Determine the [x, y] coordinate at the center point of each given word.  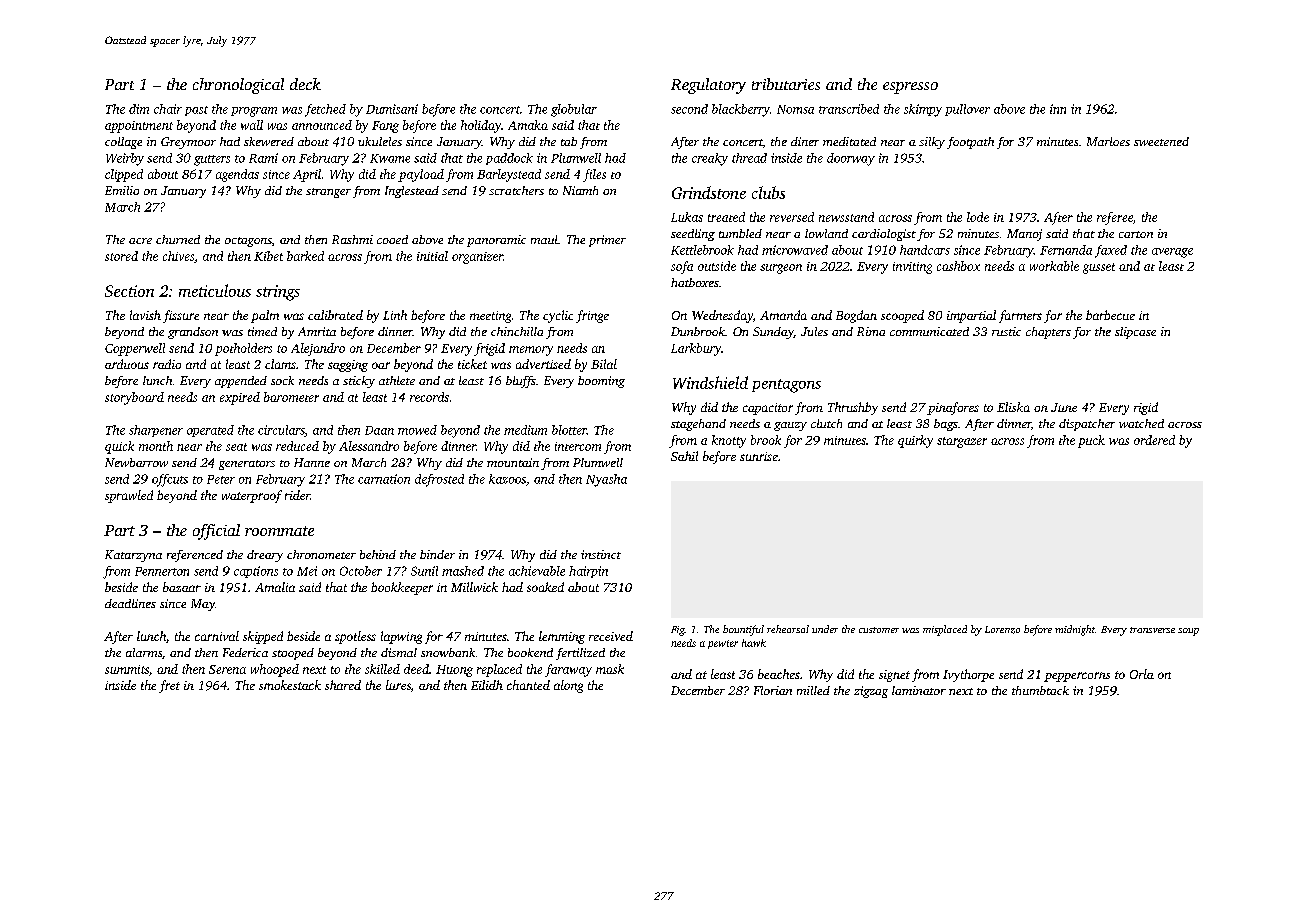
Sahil [684, 456]
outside [717, 266]
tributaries [786, 84]
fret [169, 686]
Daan [379, 430]
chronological [238, 86]
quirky [915, 441]
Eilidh [487, 685]
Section [129, 291]
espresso [910, 88]
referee [1115, 218]
